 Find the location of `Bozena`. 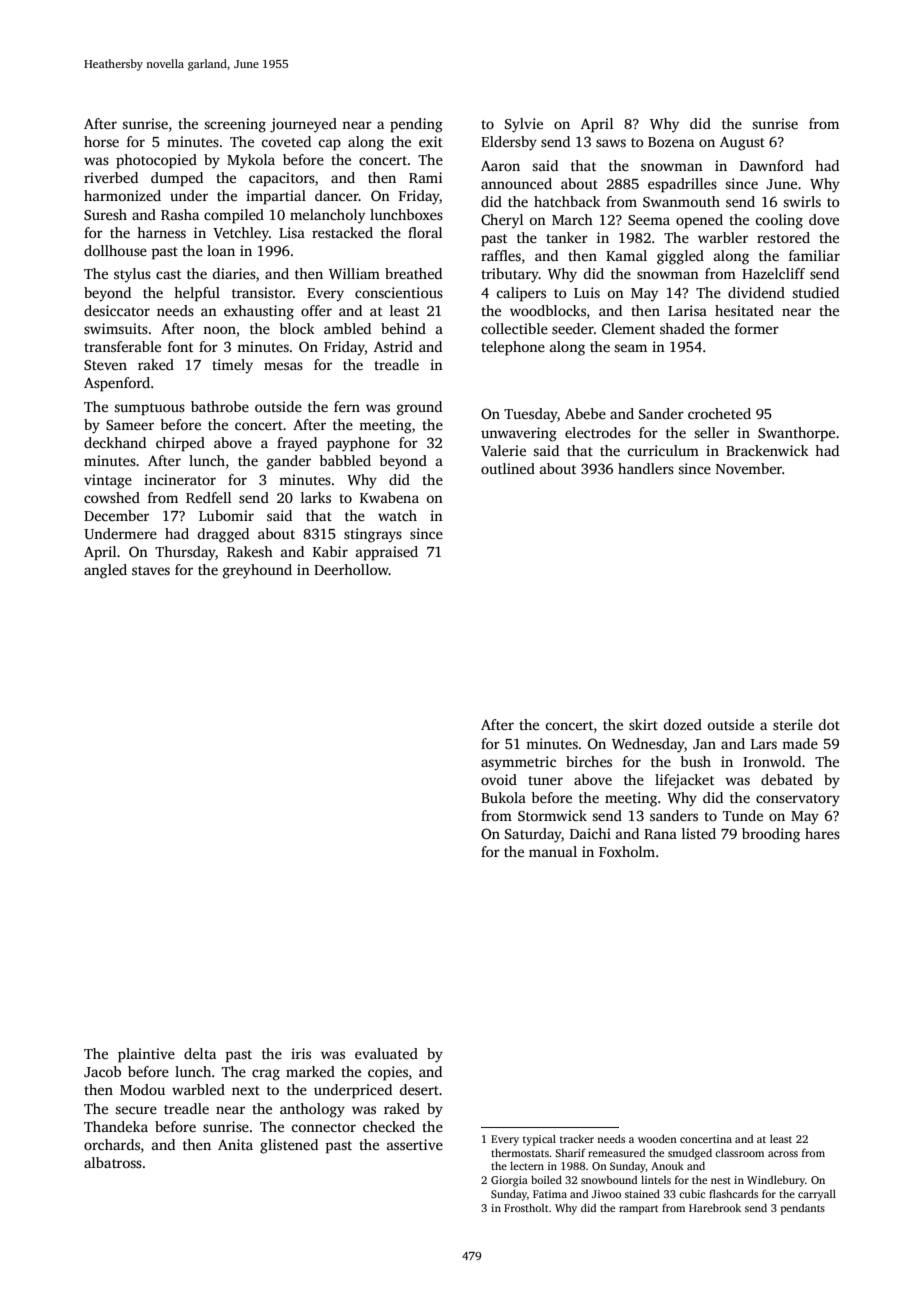

Bozena is located at coordinates (671, 142).
